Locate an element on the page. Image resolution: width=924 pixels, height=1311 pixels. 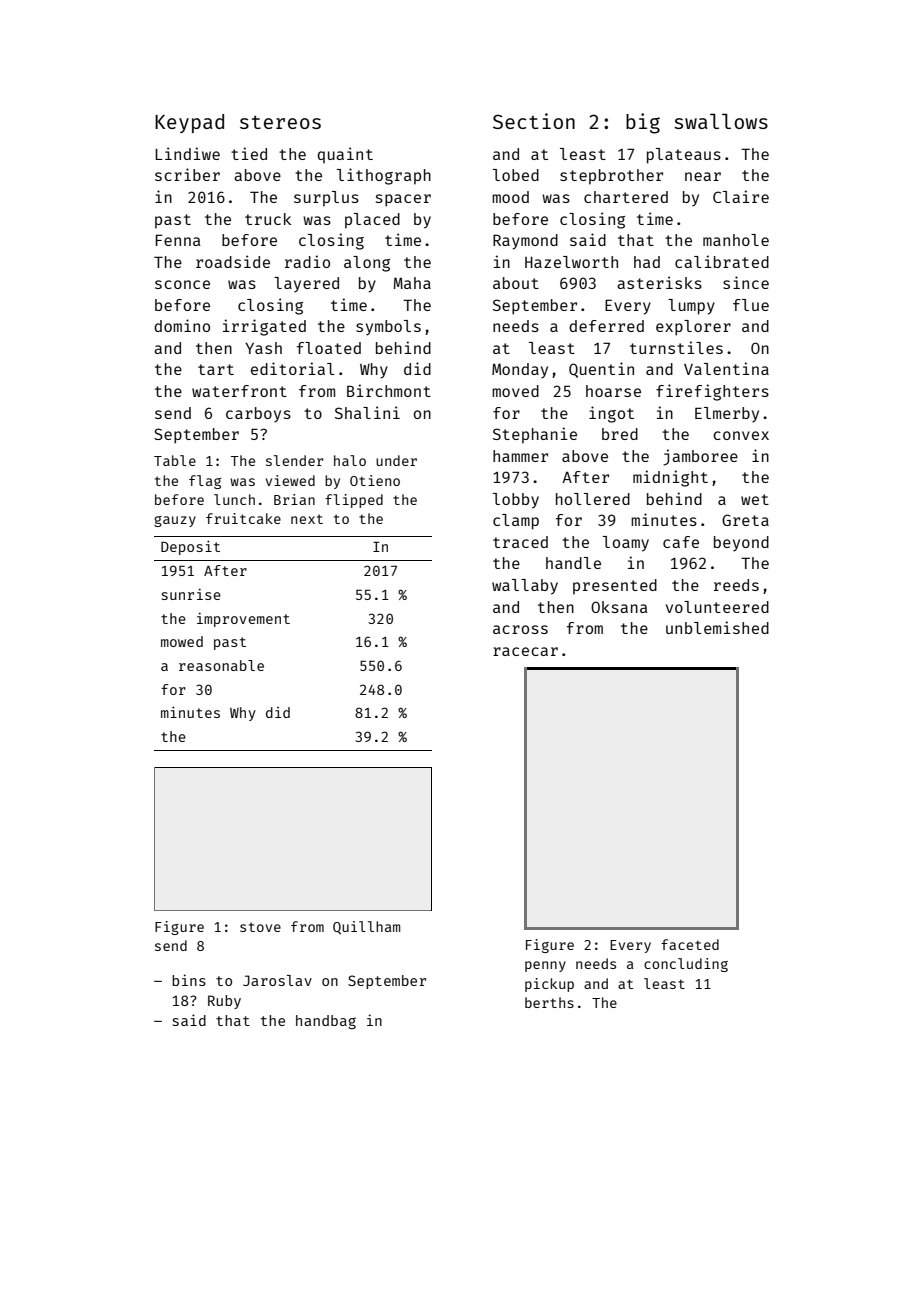
stove is located at coordinates (260, 927).
